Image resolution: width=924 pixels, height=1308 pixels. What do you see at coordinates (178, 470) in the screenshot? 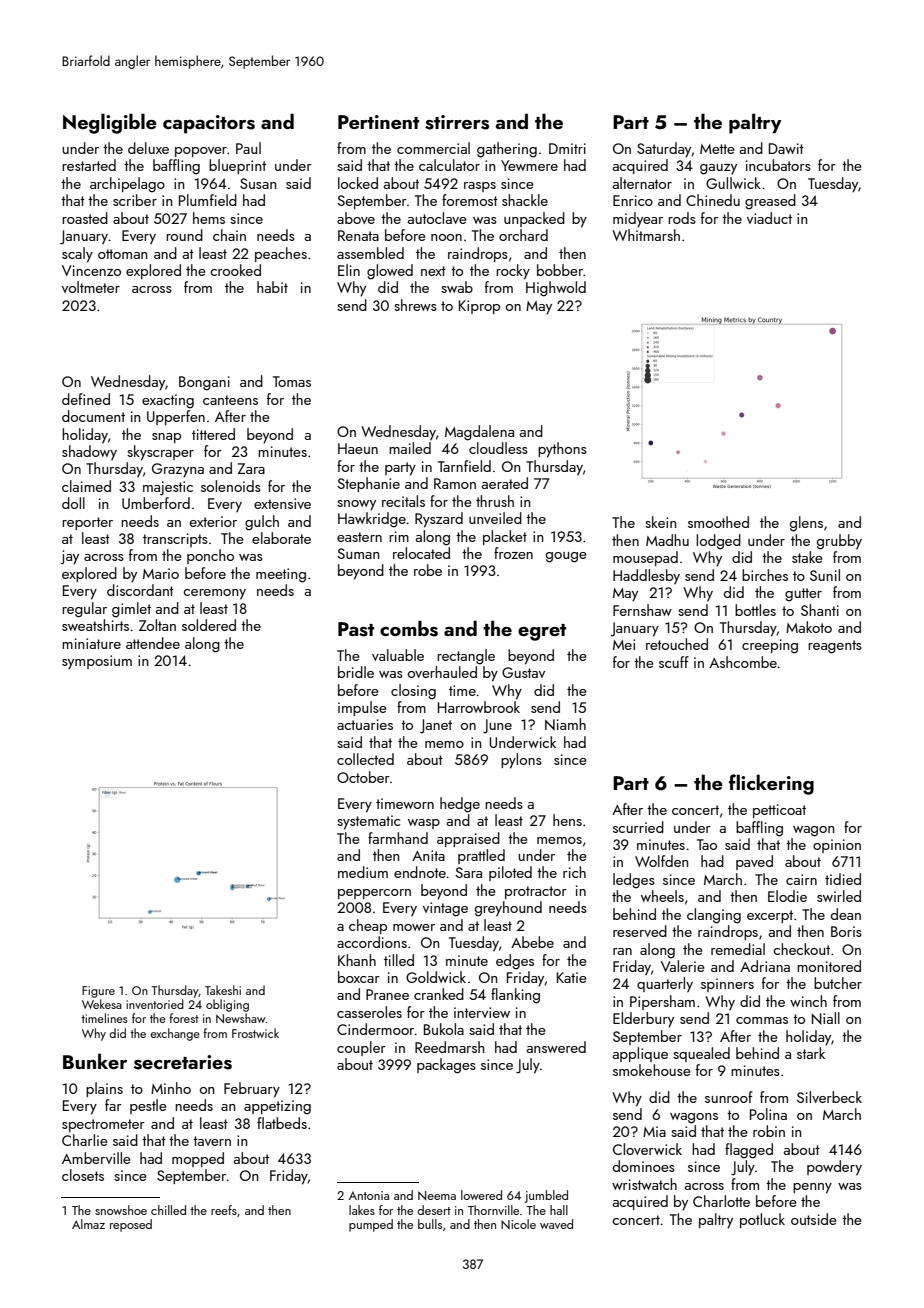
I see `Grazyna` at bounding box center [178, 470].
